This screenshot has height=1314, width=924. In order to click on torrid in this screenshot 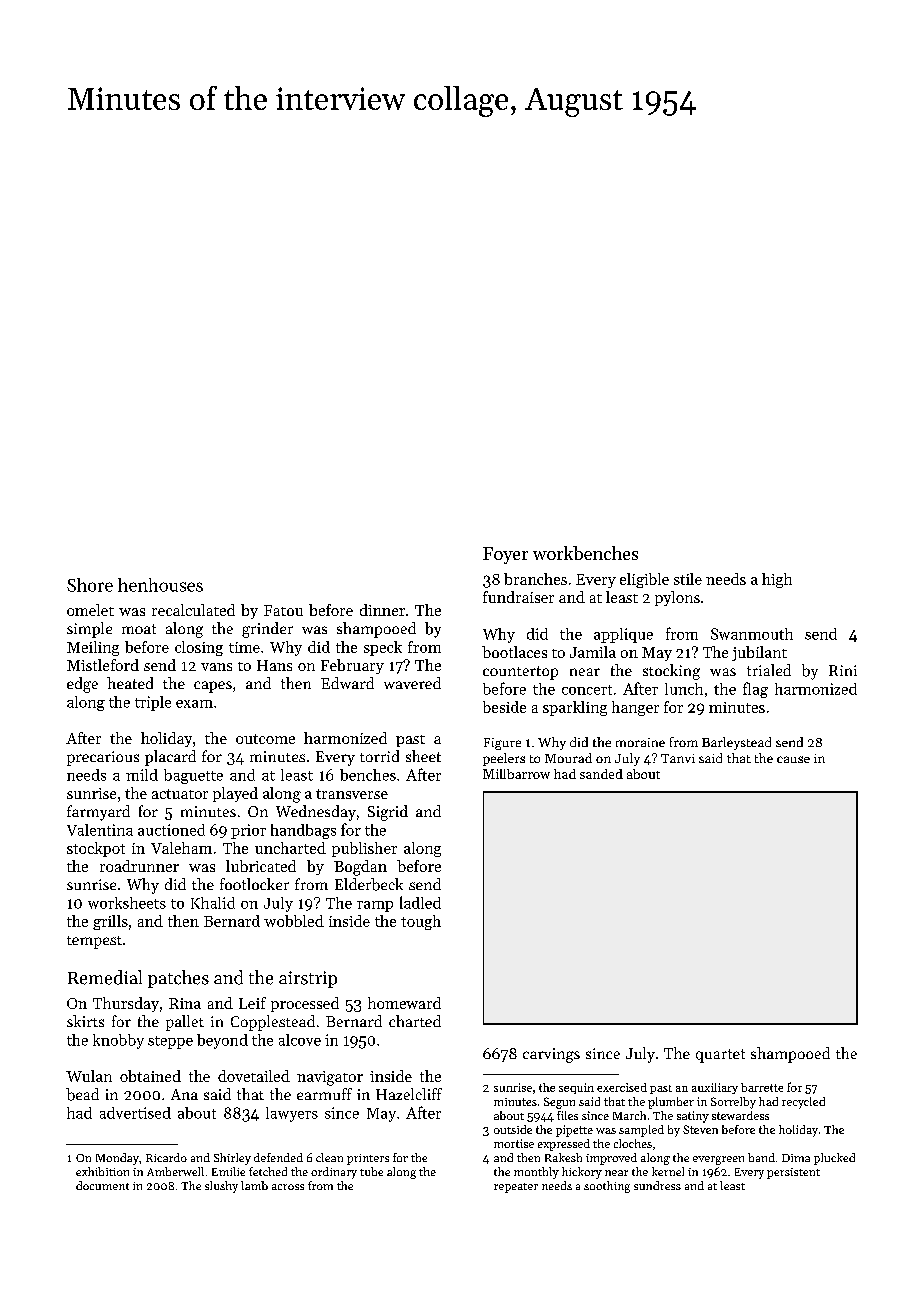, I will do `click(379, 756)`.
